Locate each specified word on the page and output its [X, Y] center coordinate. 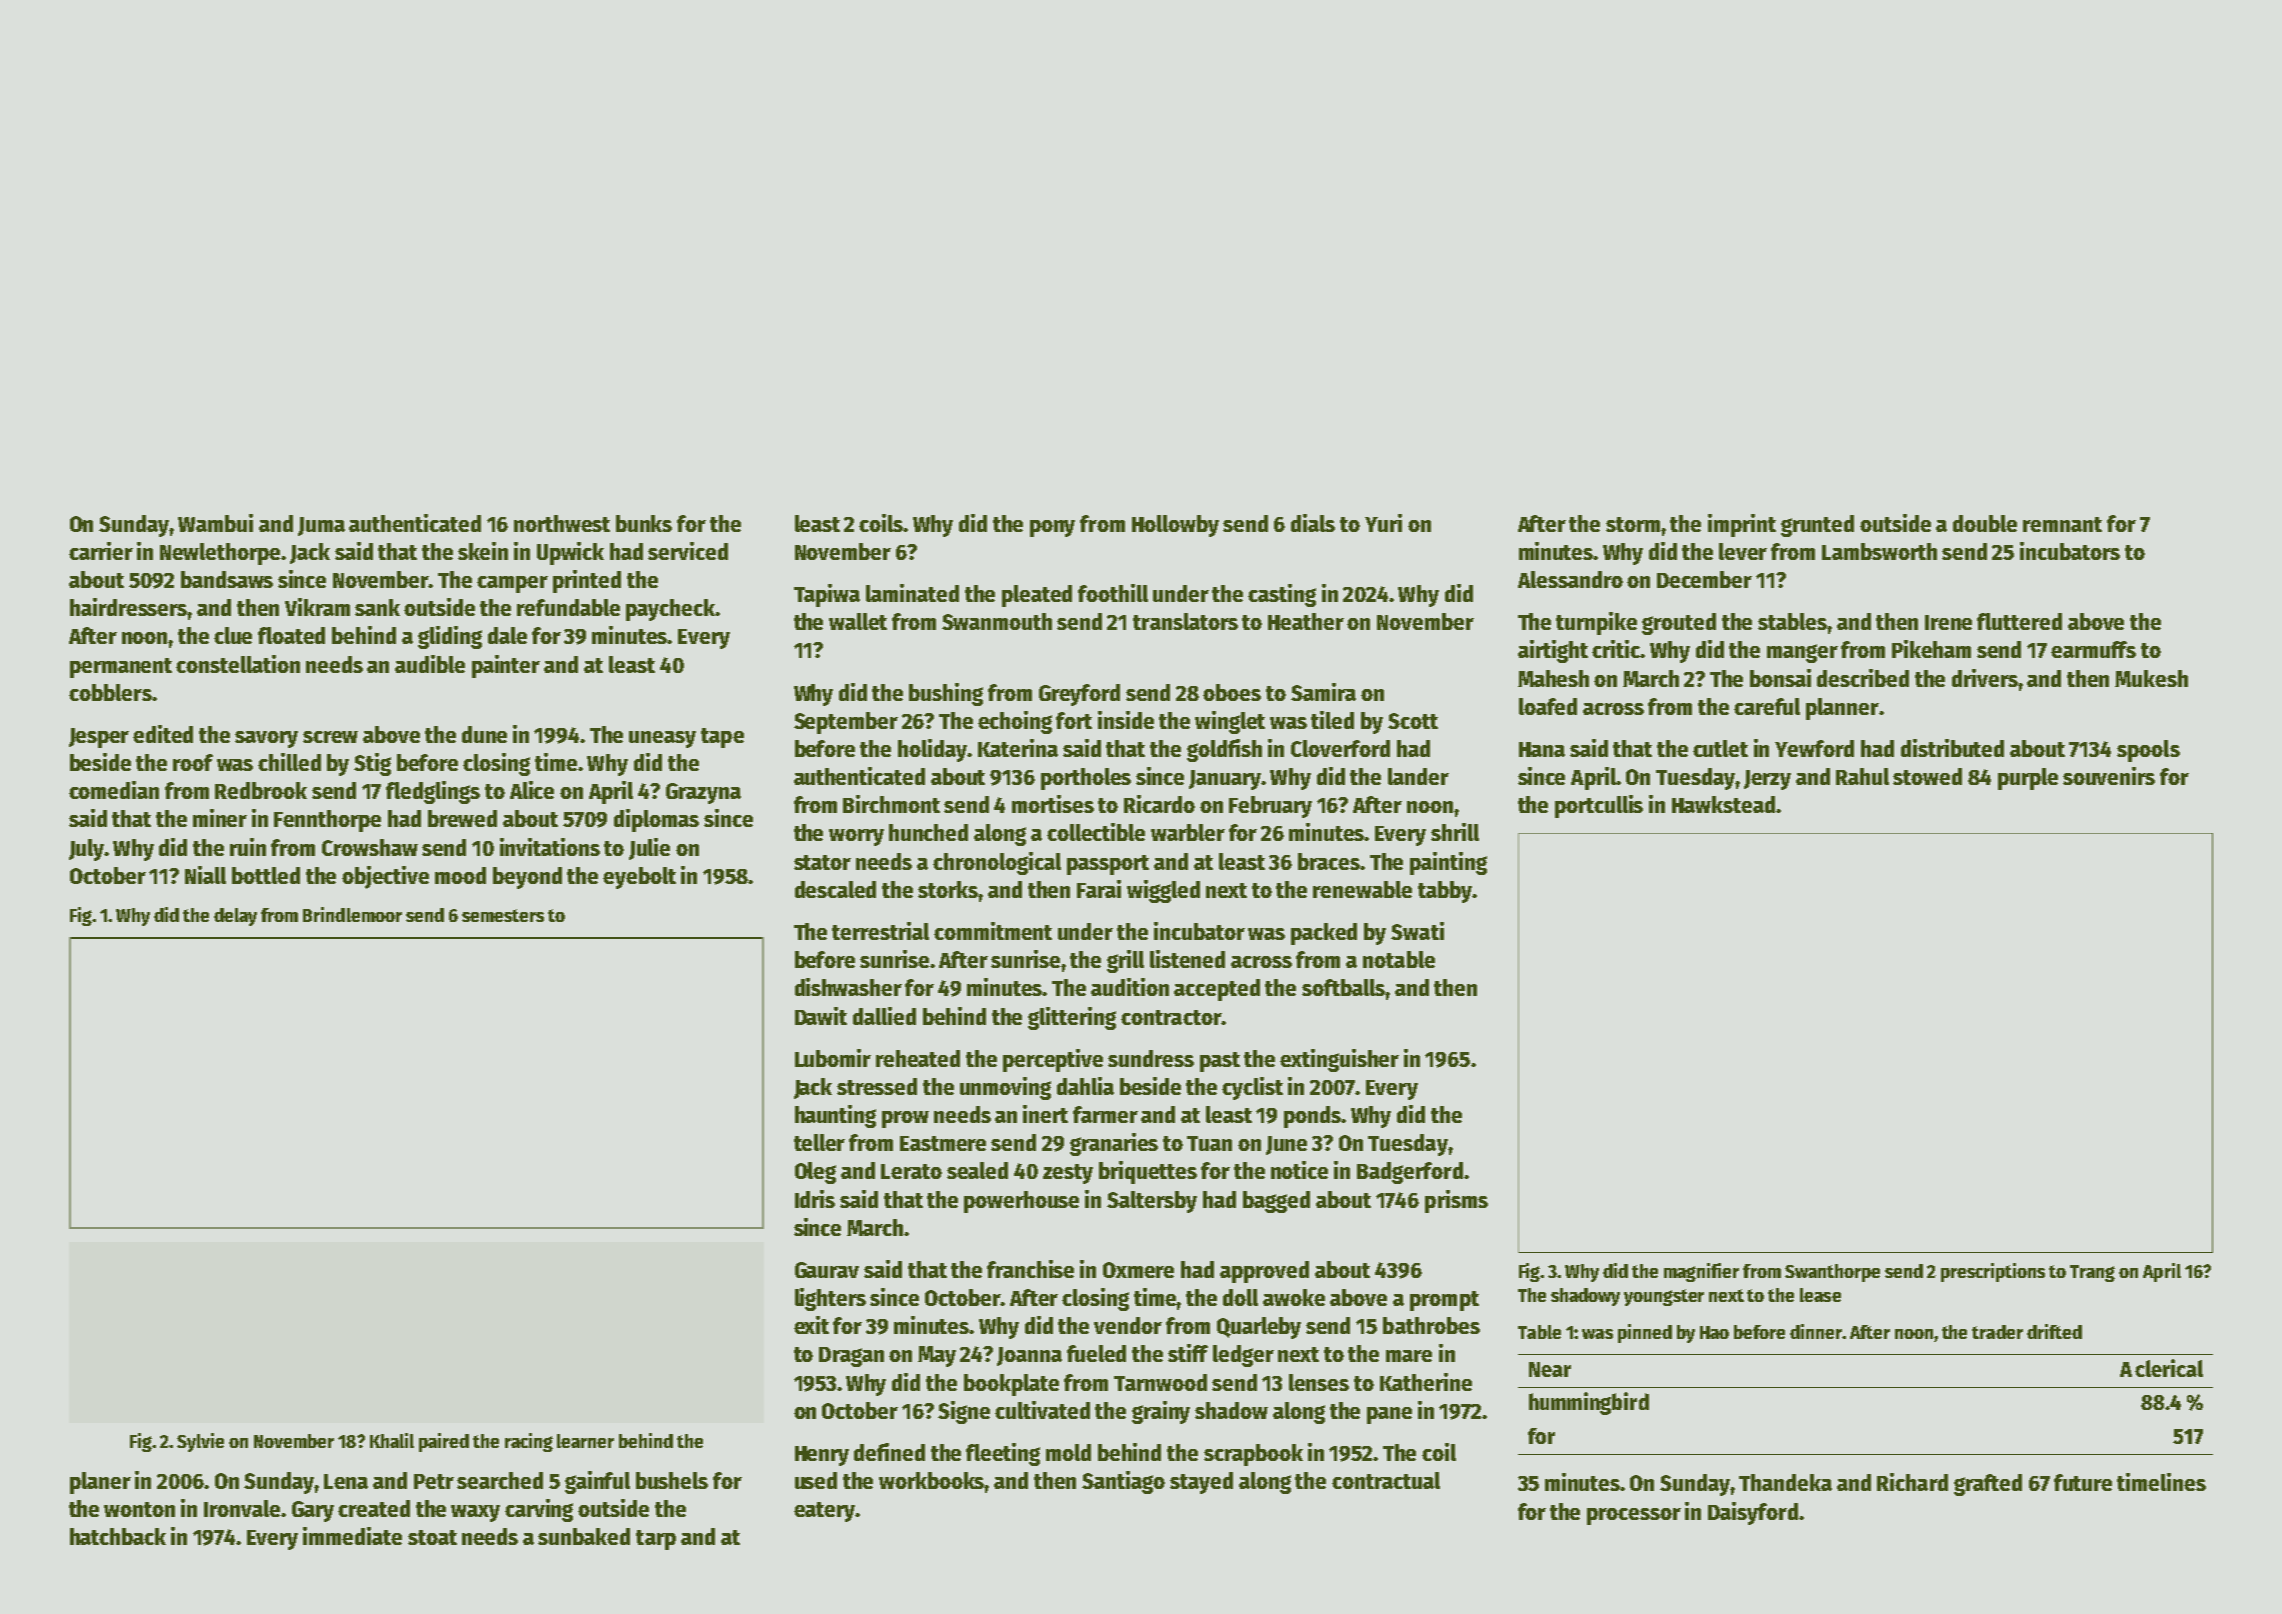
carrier [101, 551]
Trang [2092, 1273]
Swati [1417, 931]
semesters [503, 915]
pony [1052, 528]
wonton [139, 1509]
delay [235, 917]
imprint [1742, 525]
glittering [1072, 1018]
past [1220, 1062]
